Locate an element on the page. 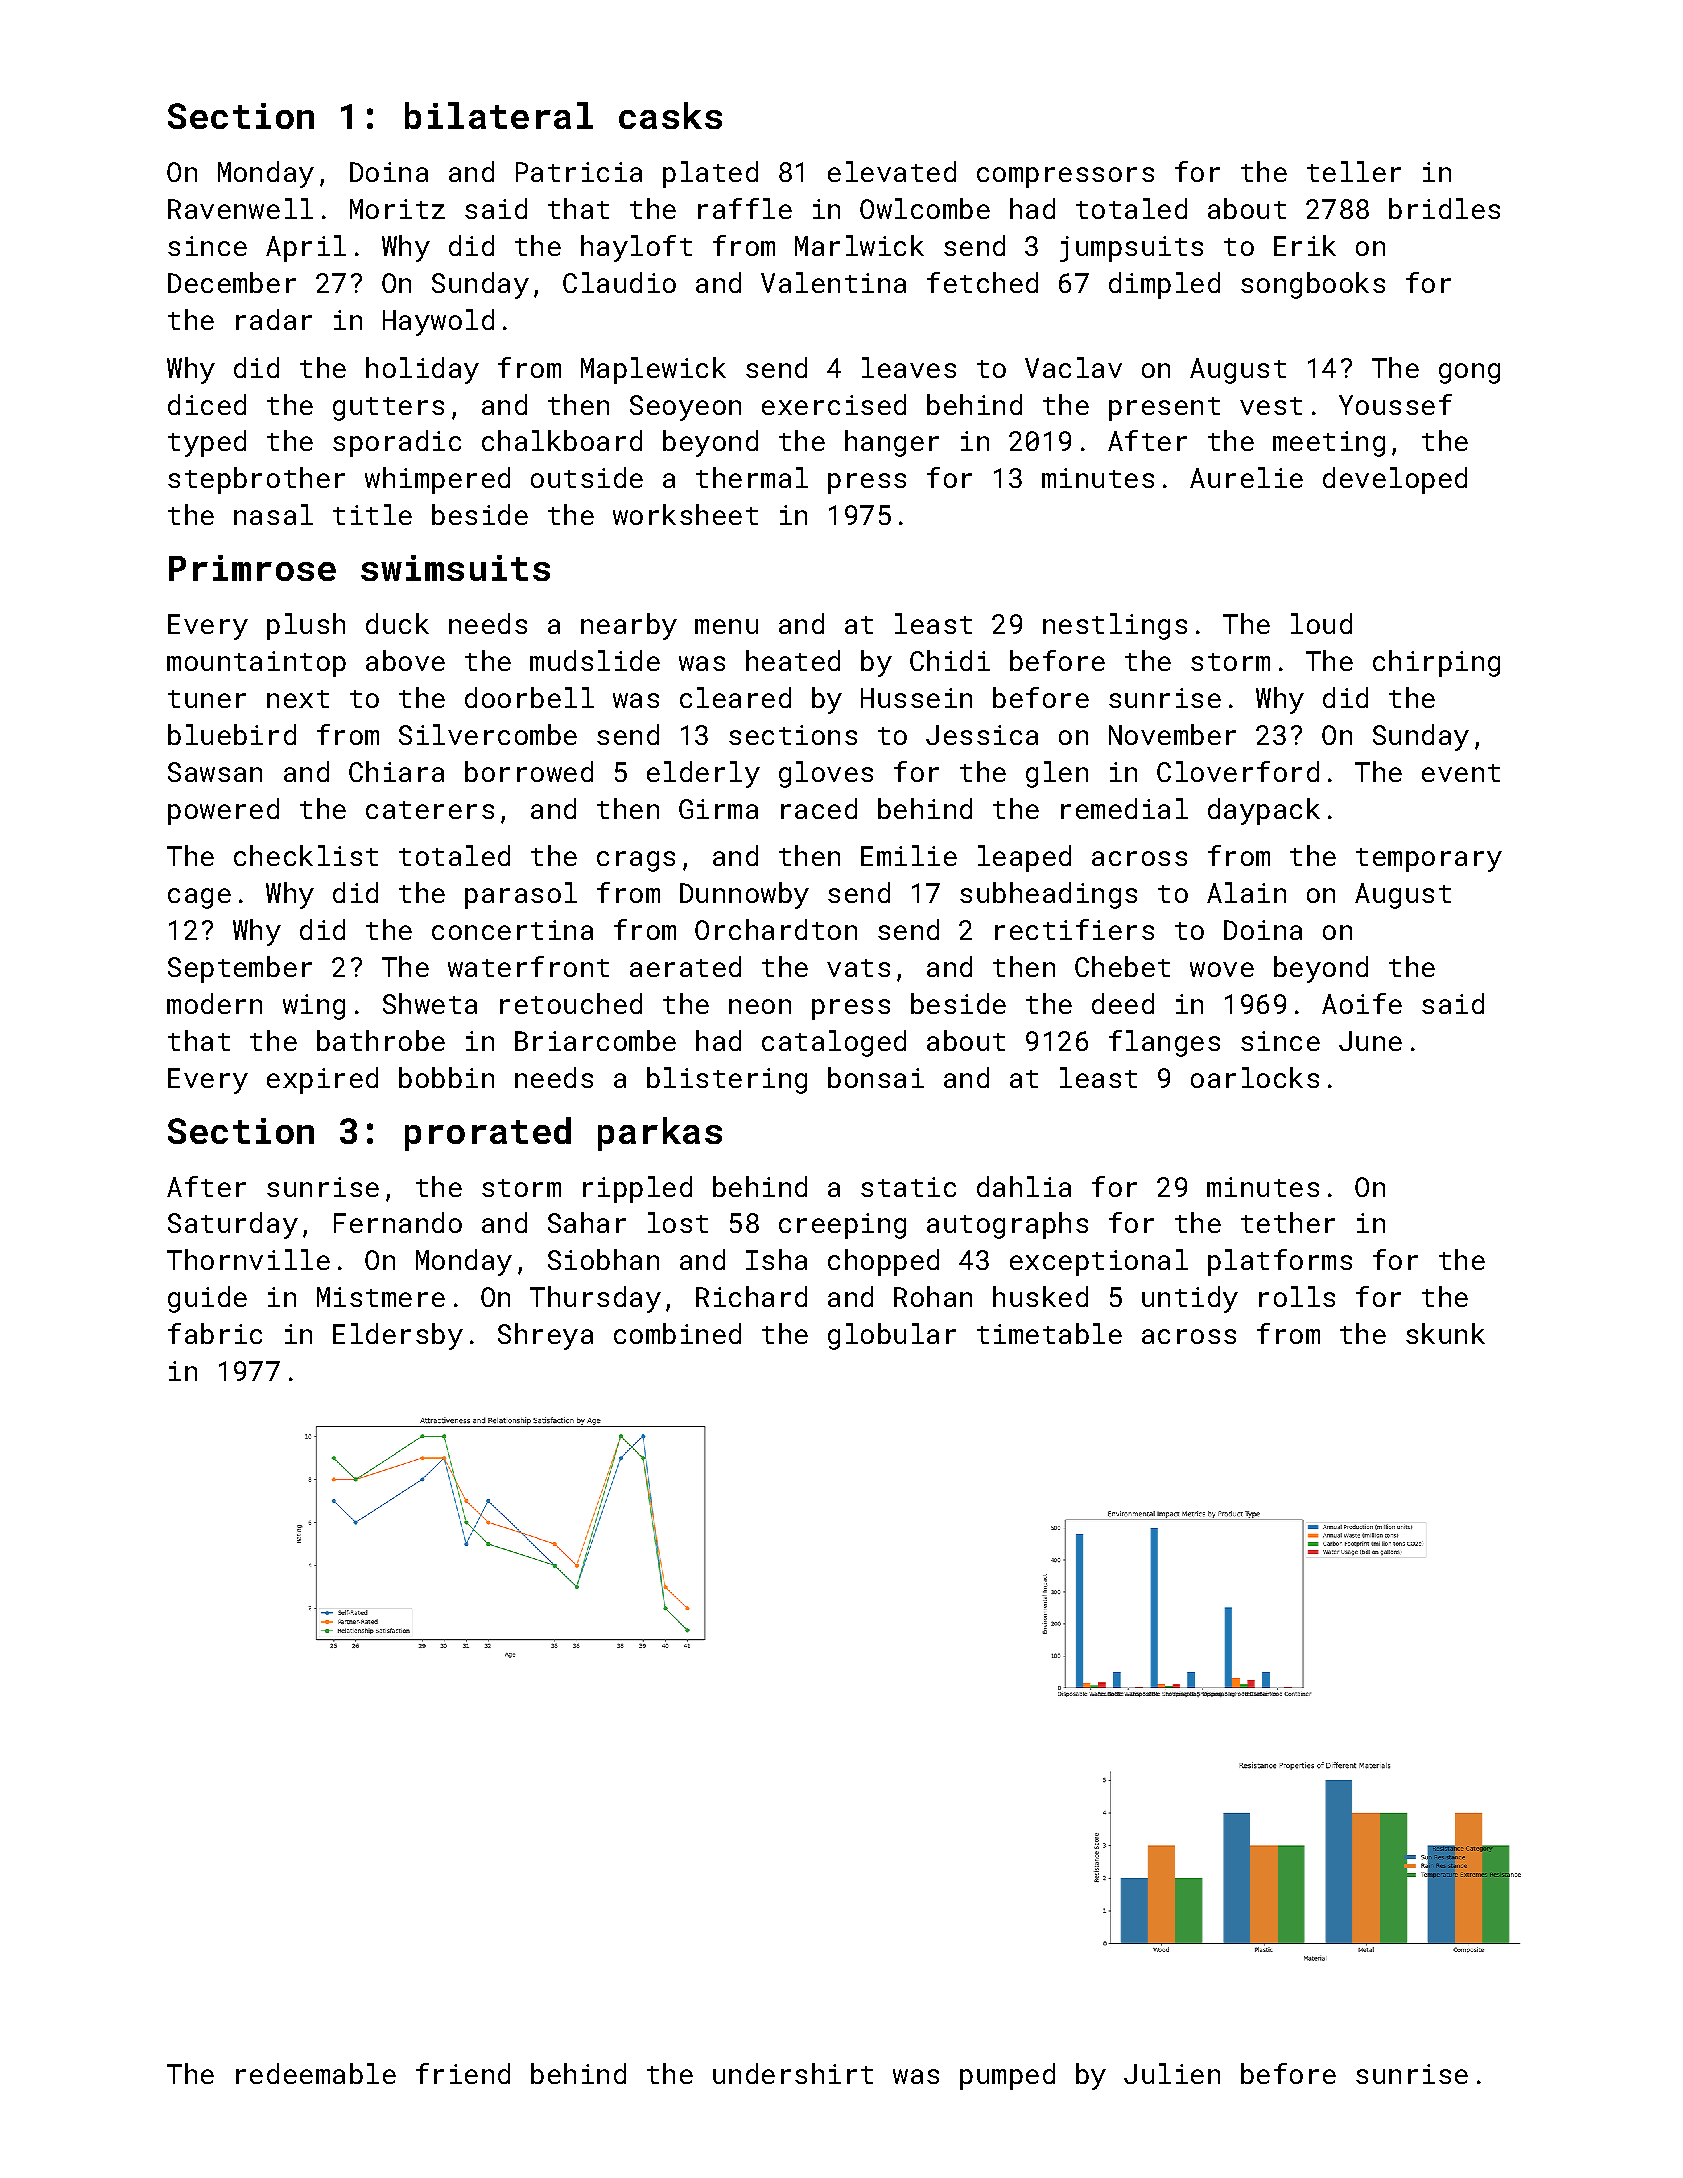  skunk is located at coordinates (1445, 1333).
